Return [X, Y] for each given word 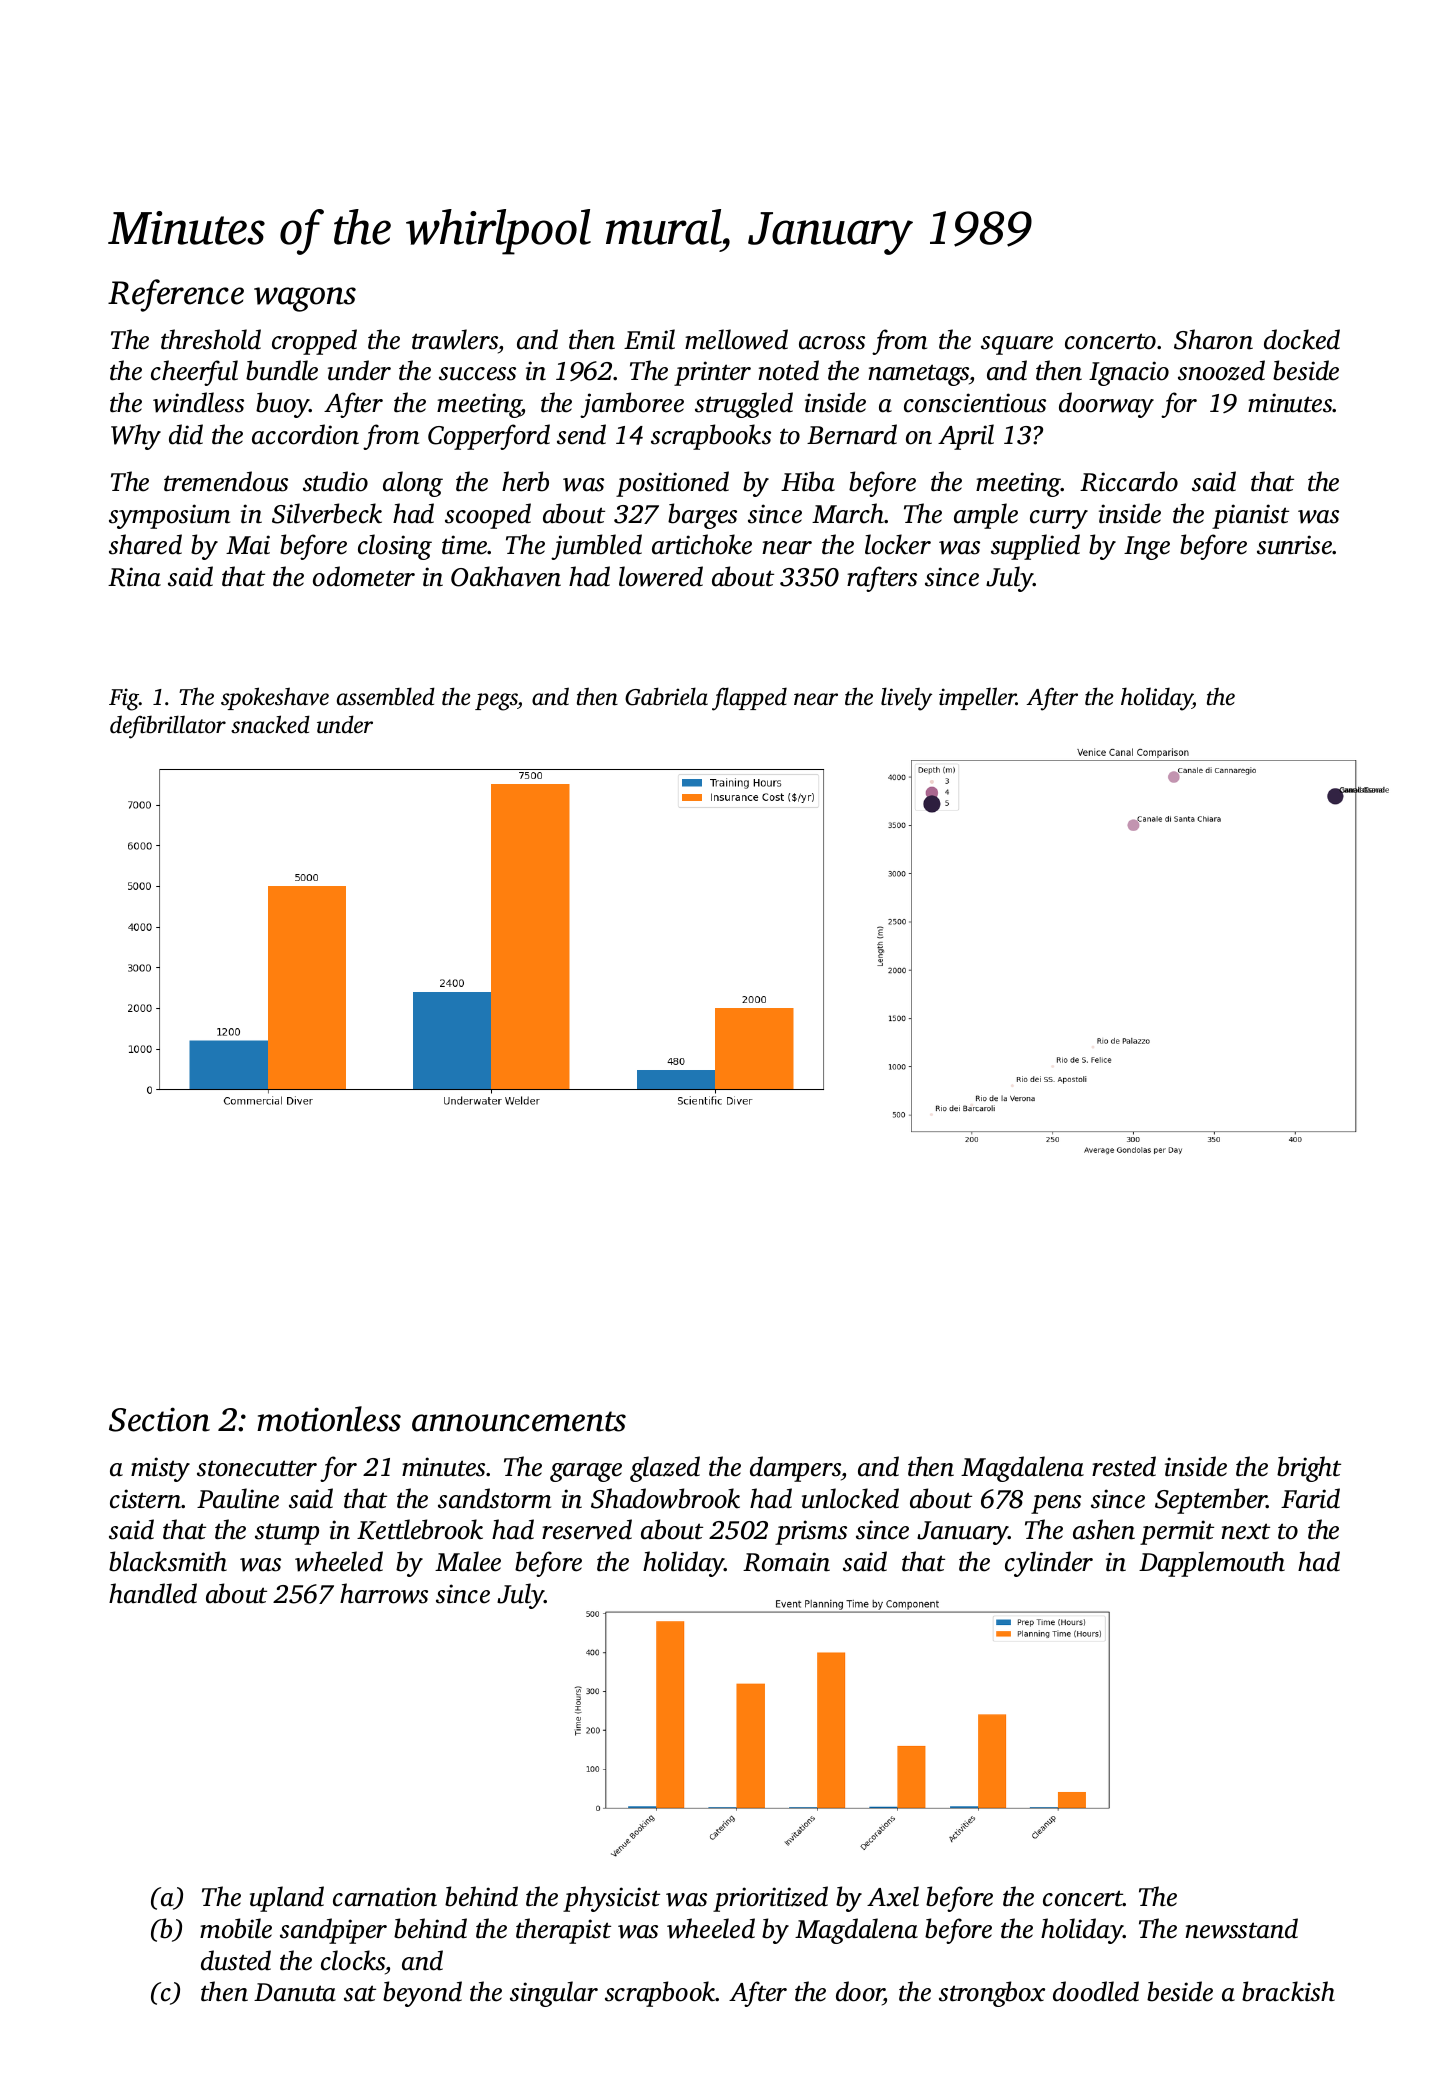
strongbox [992, 1994]
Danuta [295, 1992]
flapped [749, 699]
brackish [1288, 1991]
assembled [386, 696]
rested [1124, 1466]
